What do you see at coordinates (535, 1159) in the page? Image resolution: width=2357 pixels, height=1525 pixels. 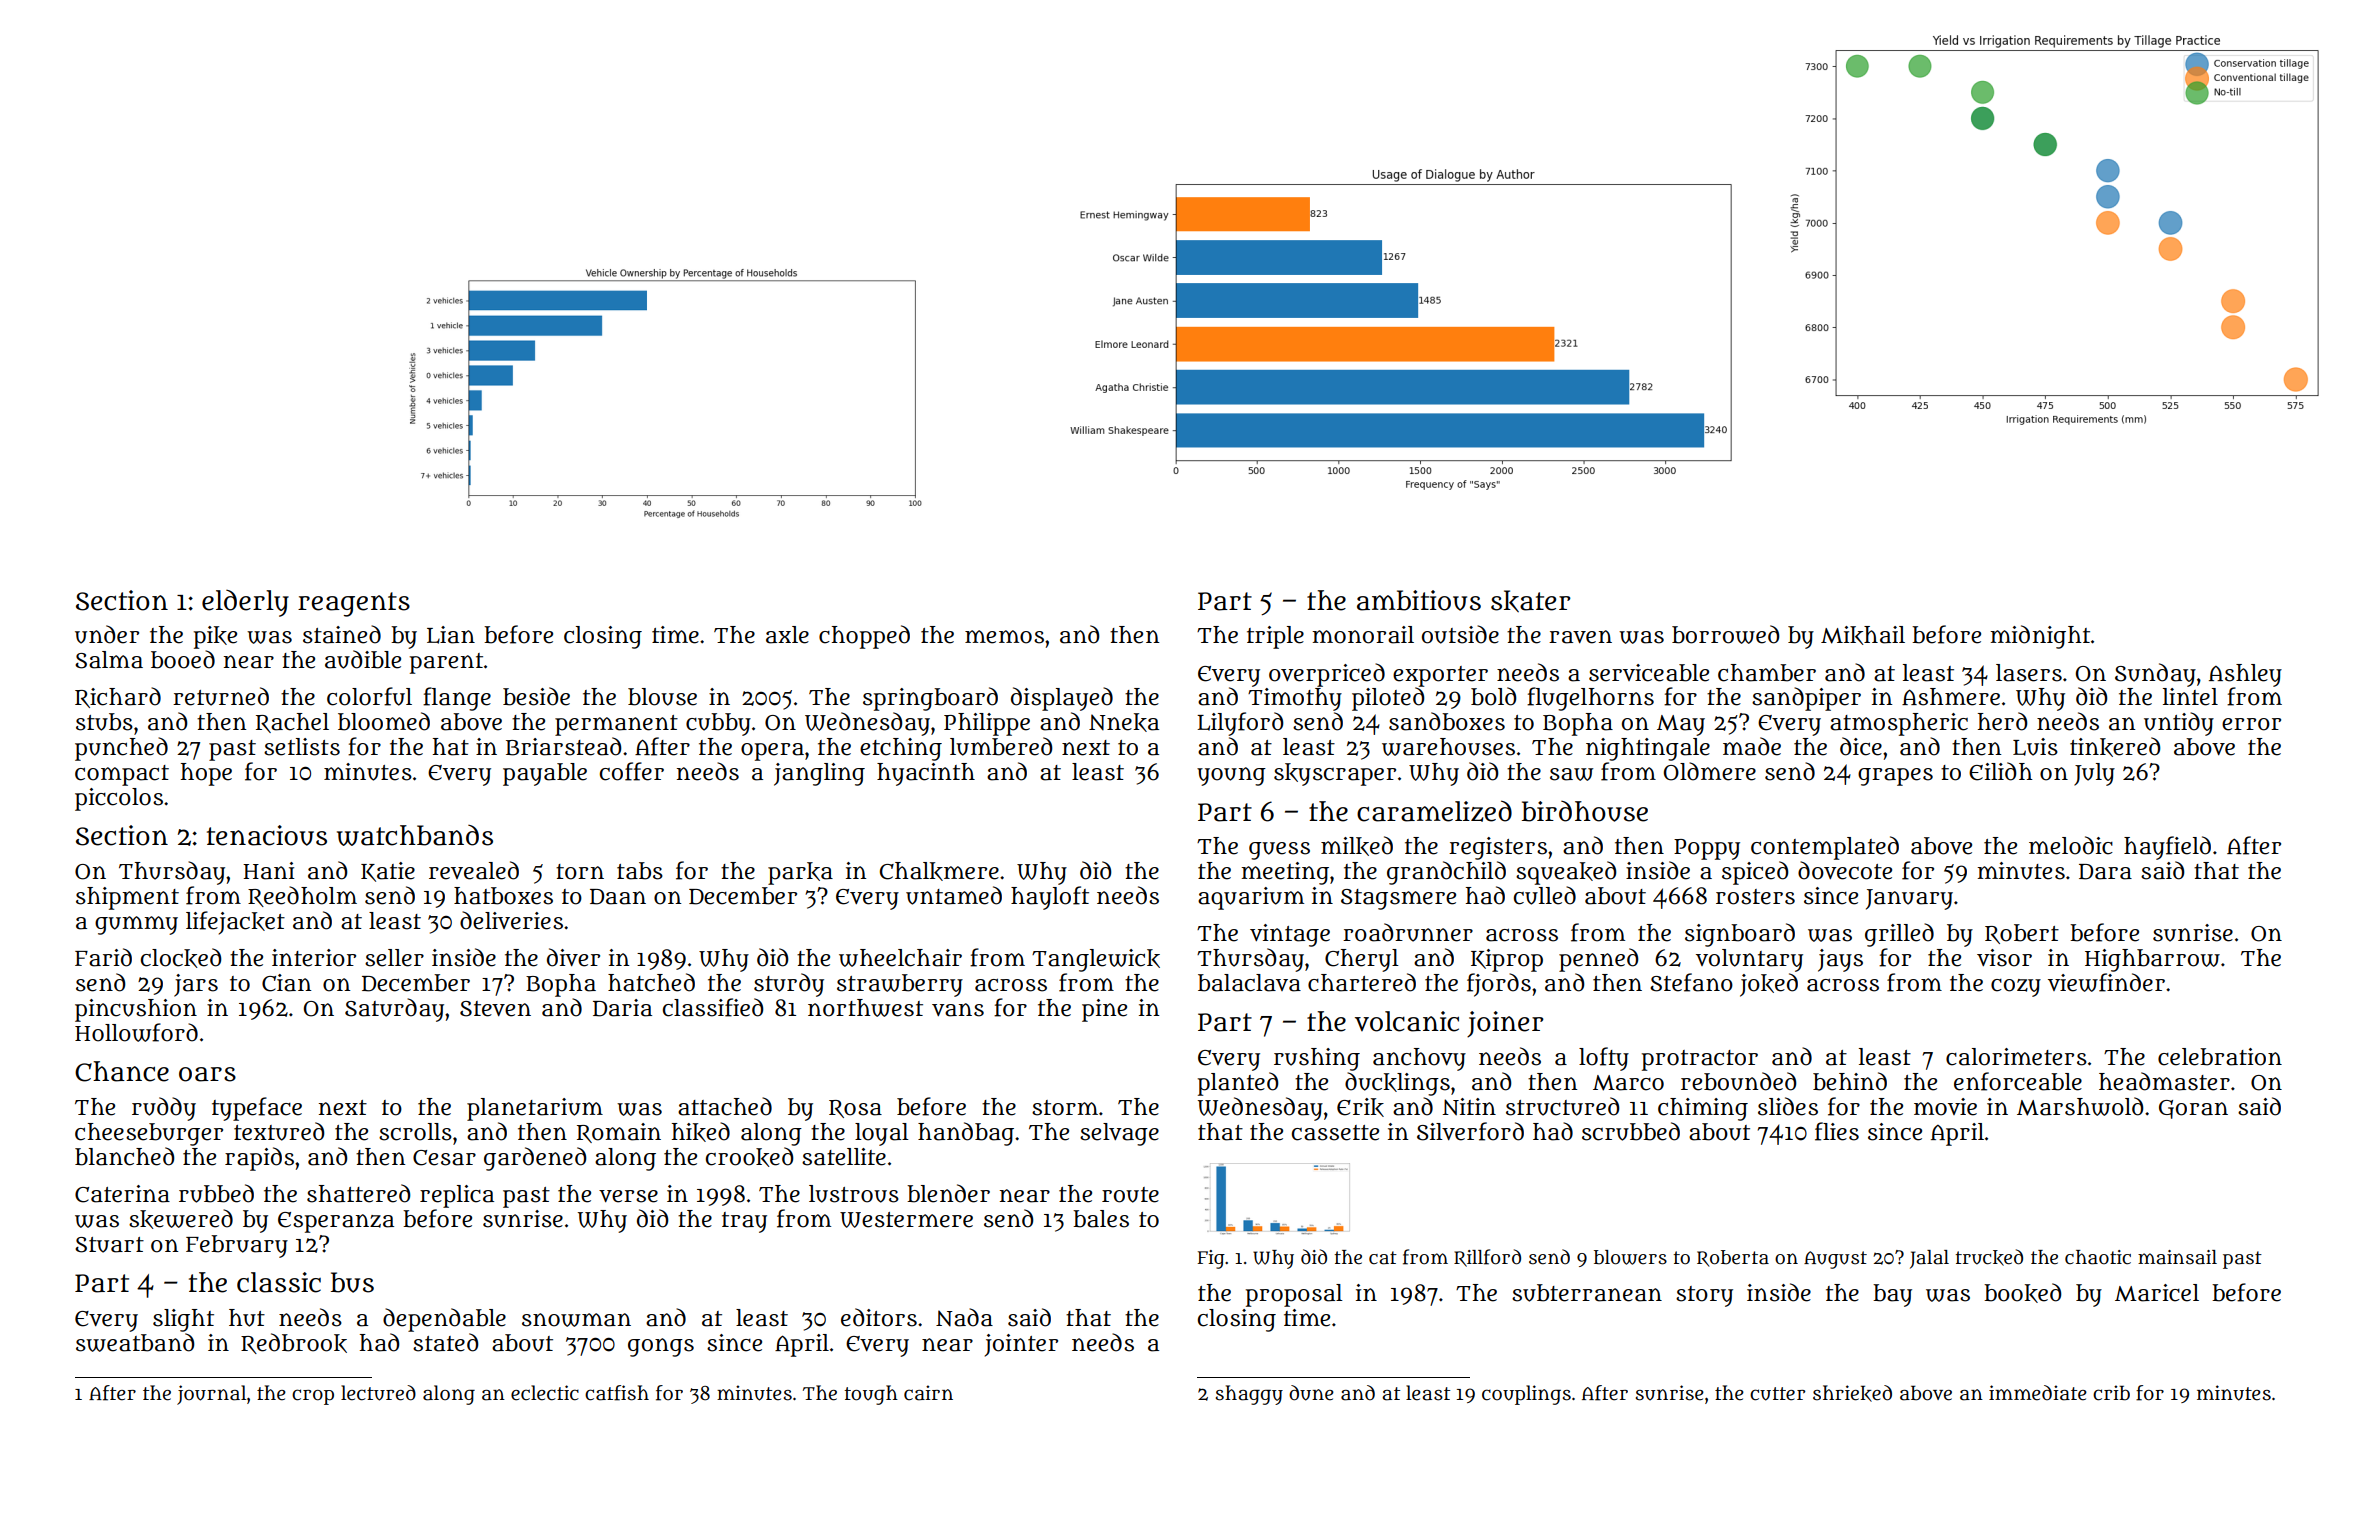 I see `gardened` at bounding box center [535, 1159].
